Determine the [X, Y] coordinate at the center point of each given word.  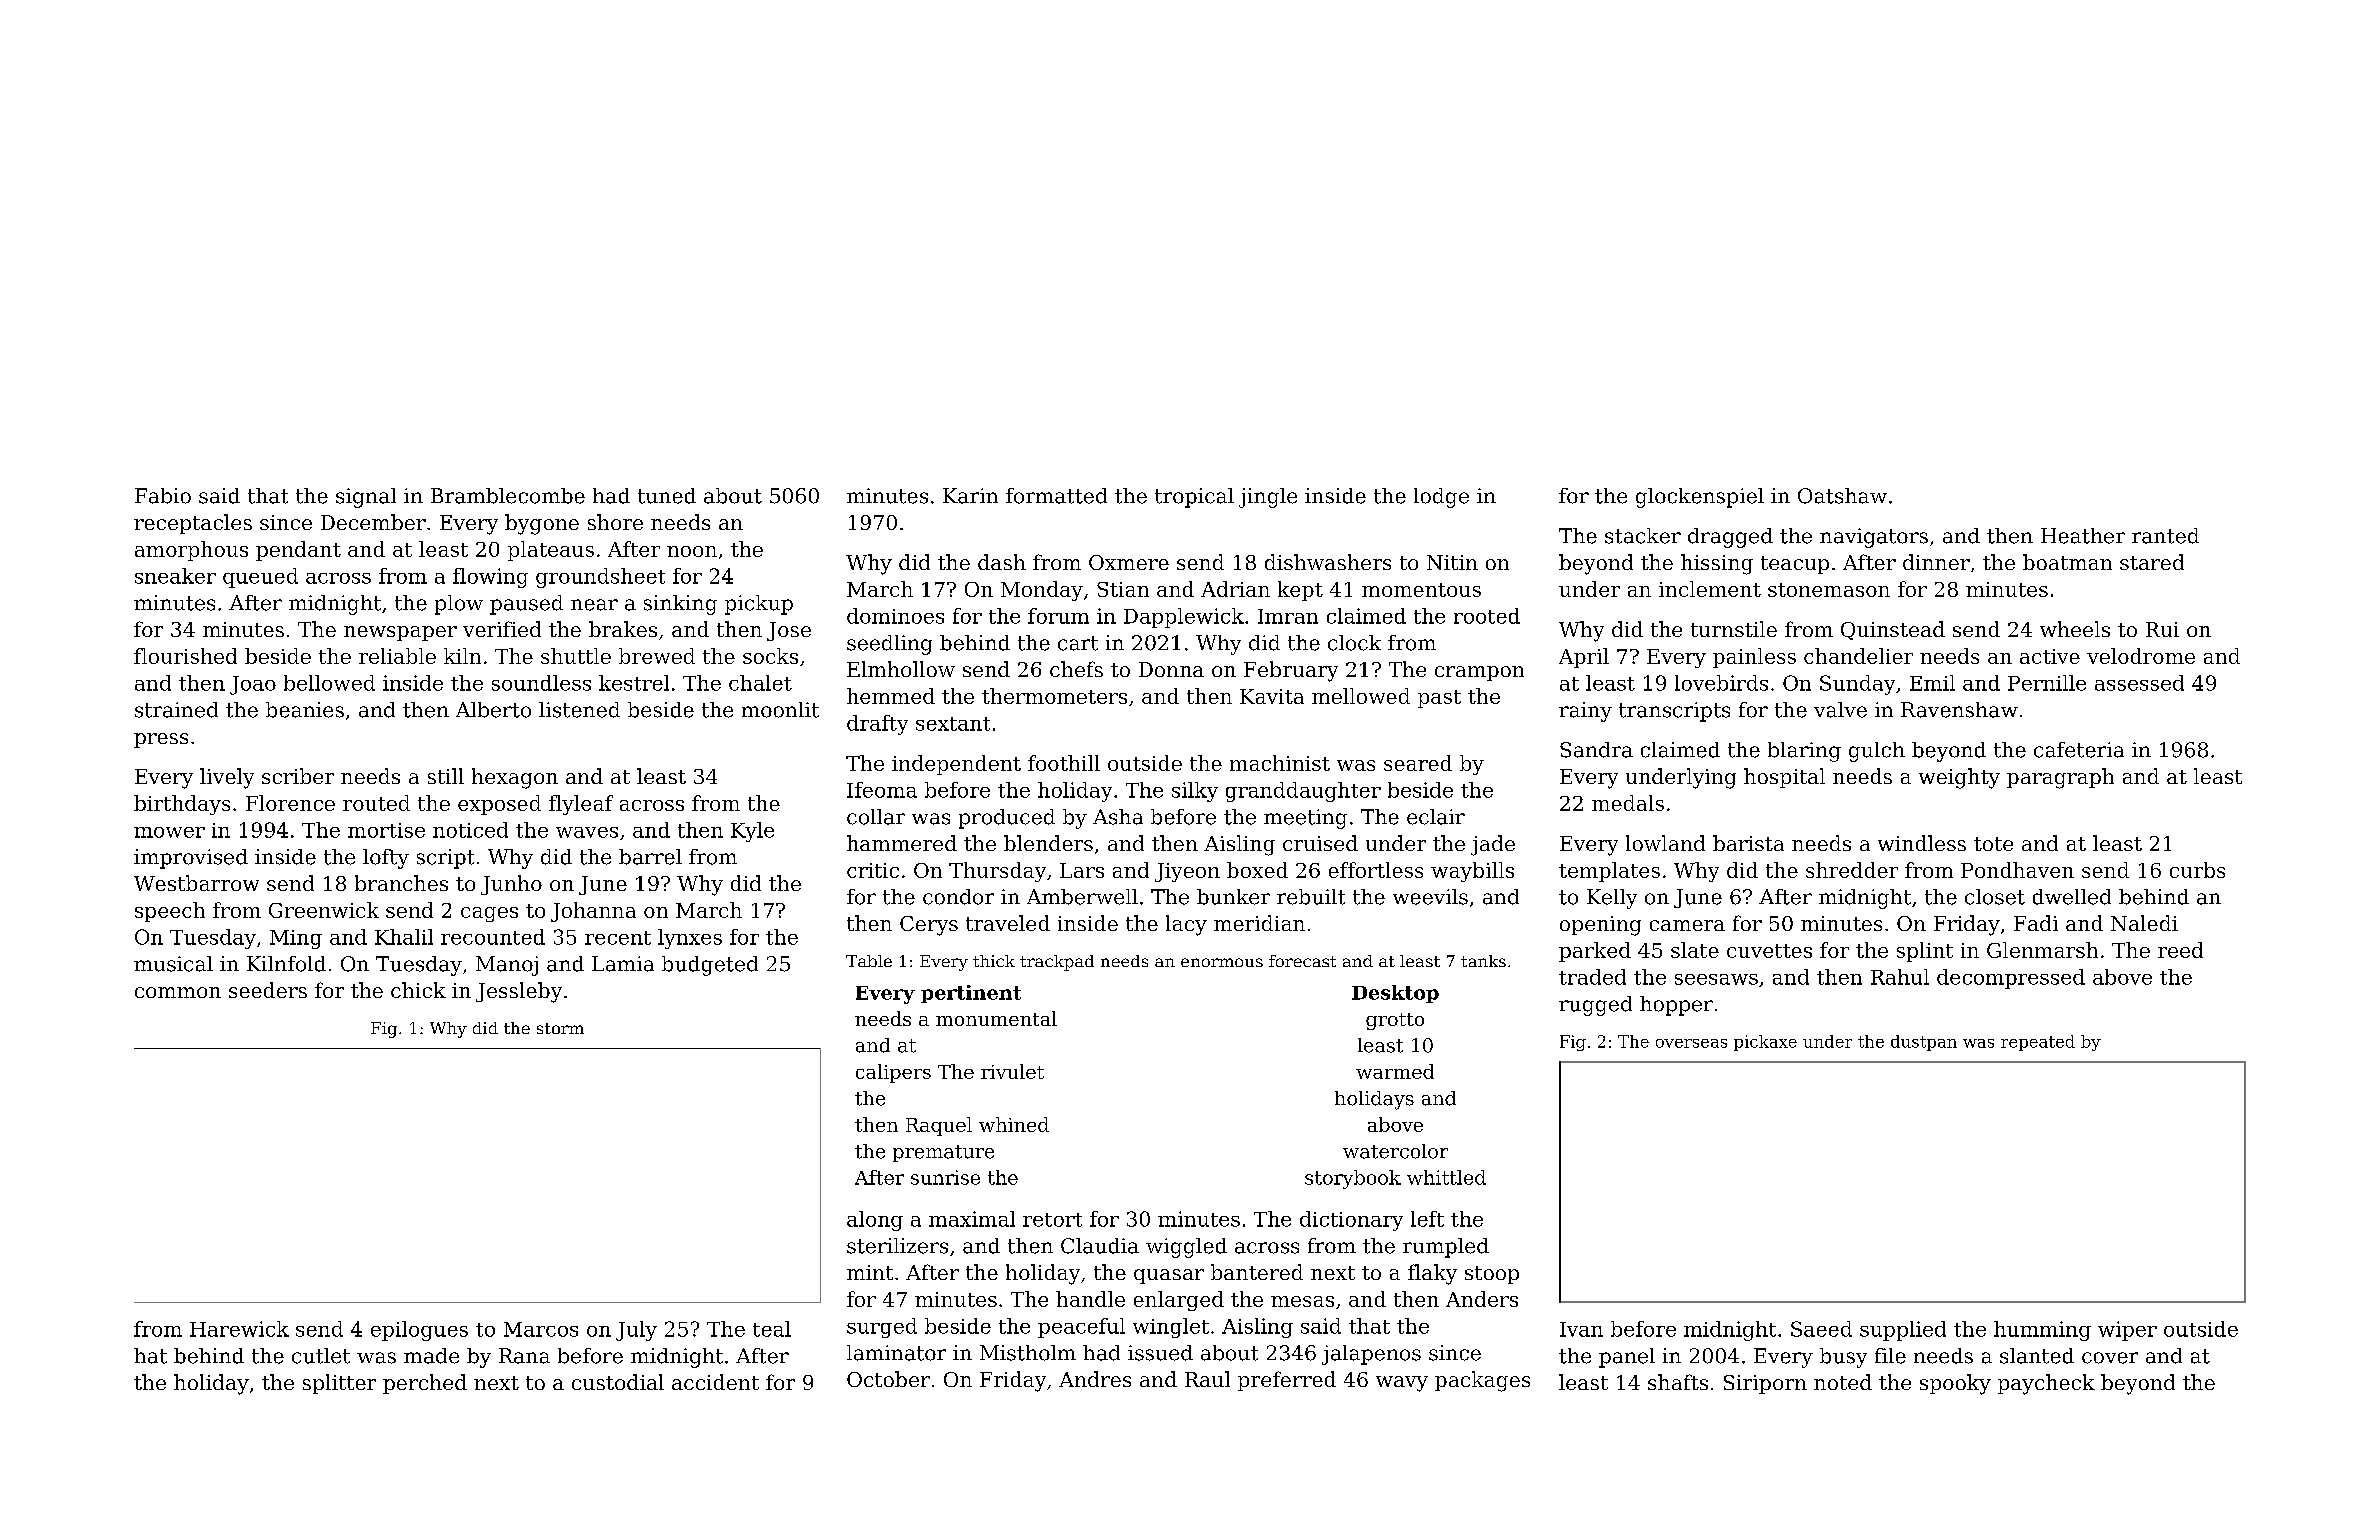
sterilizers [897, 1246]
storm [560, 1028]
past [1439, 699]
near [594, 605]
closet [1995, 897]
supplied [1903, 1331]
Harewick [239, 1329]
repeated [2038, 1043]
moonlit [780, 710]
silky [1195, 792]
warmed [1395, 1071]
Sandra [1596, 750]
